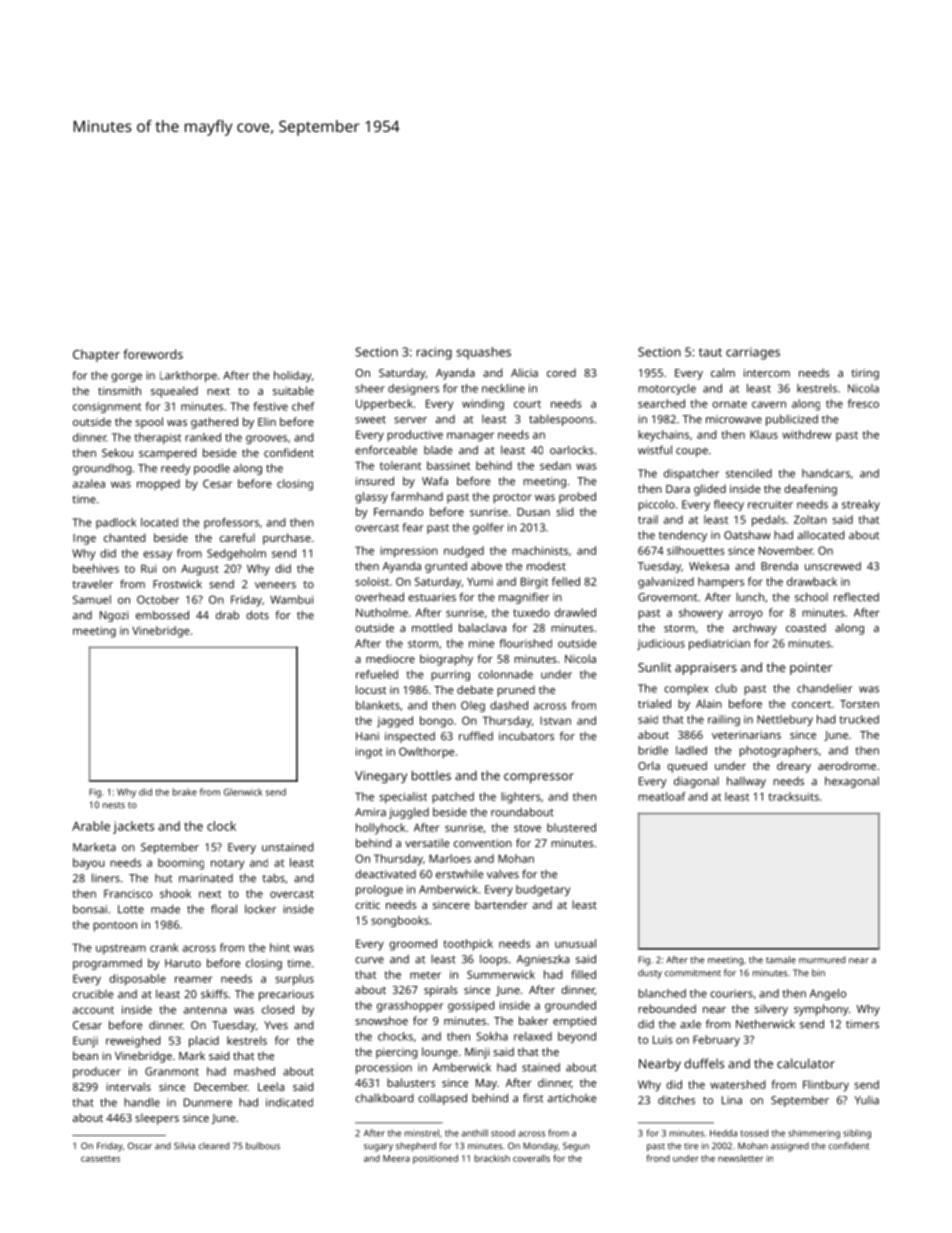  I want to click on Arable, so click(91, 826).
